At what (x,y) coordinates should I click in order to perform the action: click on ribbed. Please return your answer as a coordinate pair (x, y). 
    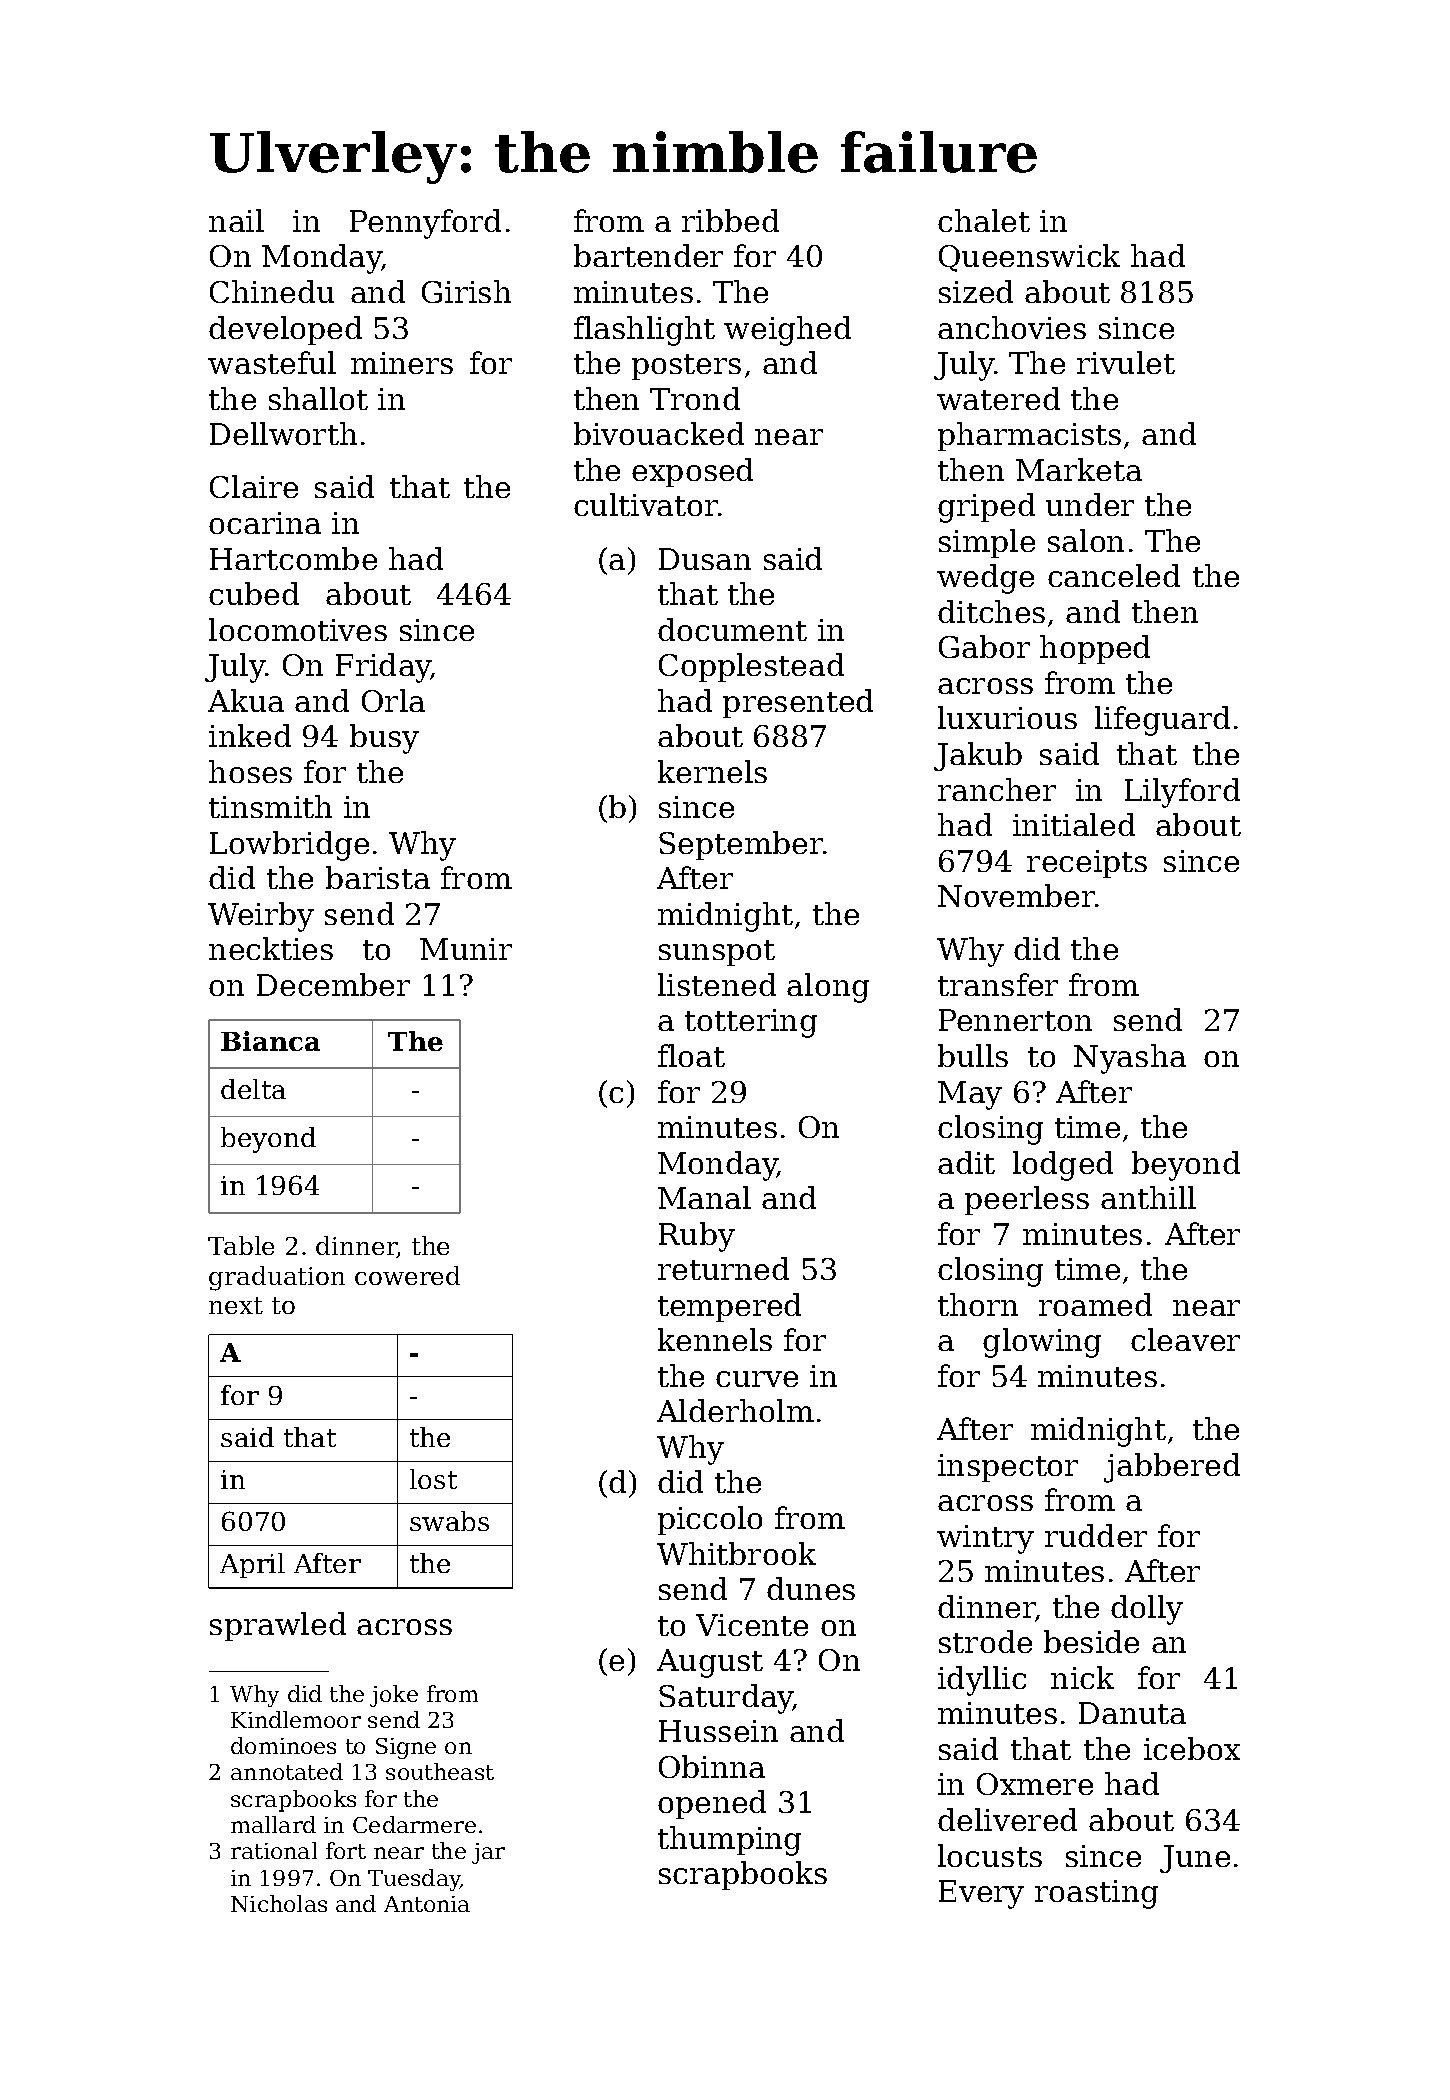
    Looking at the image, I should click on (730, 220).
